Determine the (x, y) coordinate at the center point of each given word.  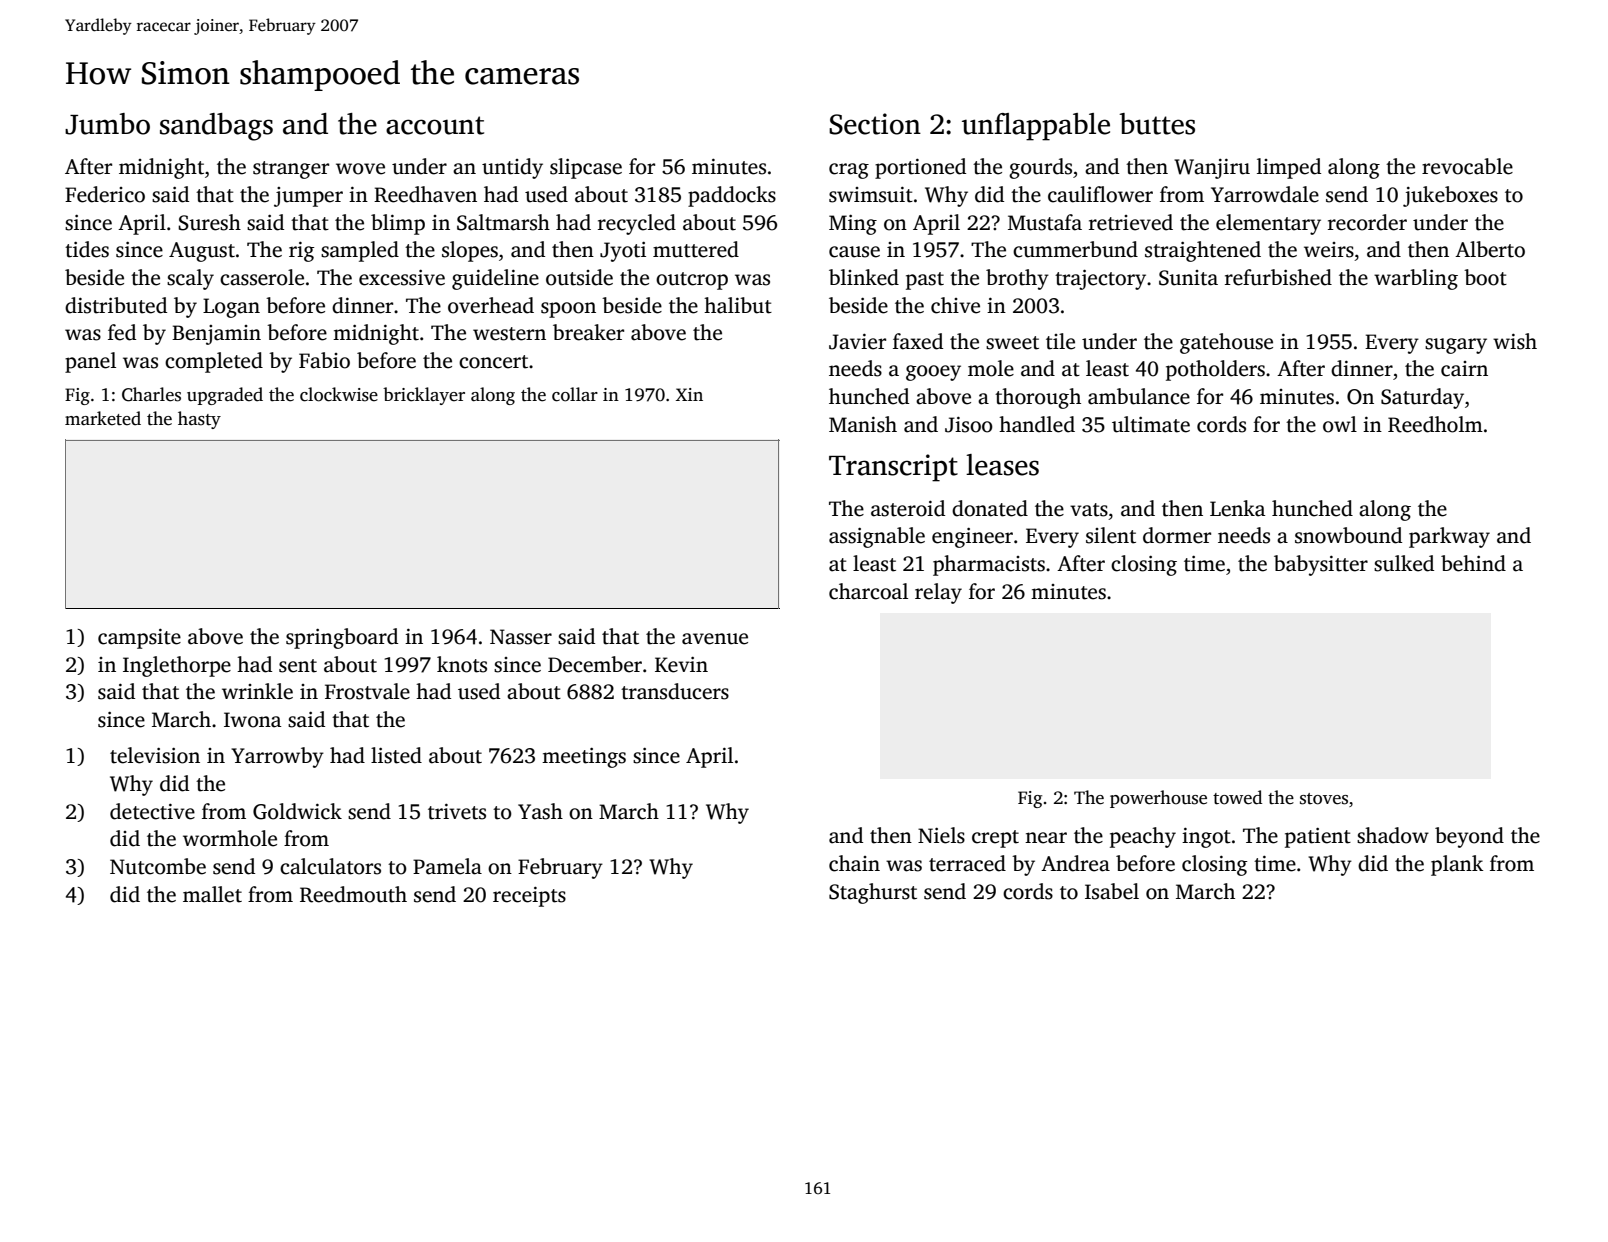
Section (875, 124)
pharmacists (989, 565)
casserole (262, 277)
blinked (864, 277)
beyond (1469, 837)
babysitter (1321, 565)
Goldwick (297, 811)
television (155, 755)
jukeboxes (1450, 196)
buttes (1157, 124)
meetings (584, 758)
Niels (941, 835)
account (435, 125)
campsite (139, 638)
